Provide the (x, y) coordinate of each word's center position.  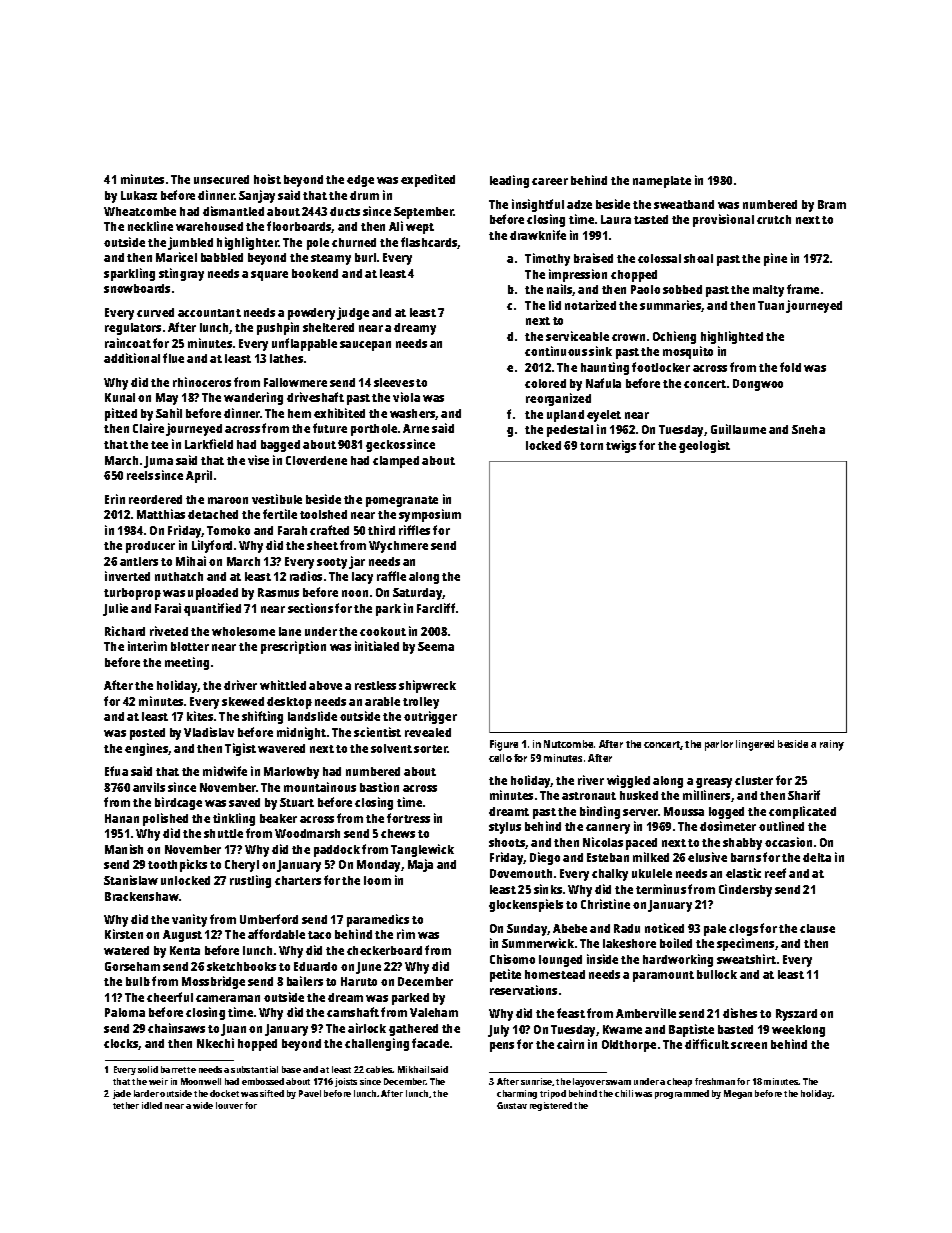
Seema (436, 646)
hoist (267, 179)
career (550, 181)
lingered (755, 745)
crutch (774, 219)
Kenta (185, 950)
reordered (155, 499)
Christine (605, 904)
